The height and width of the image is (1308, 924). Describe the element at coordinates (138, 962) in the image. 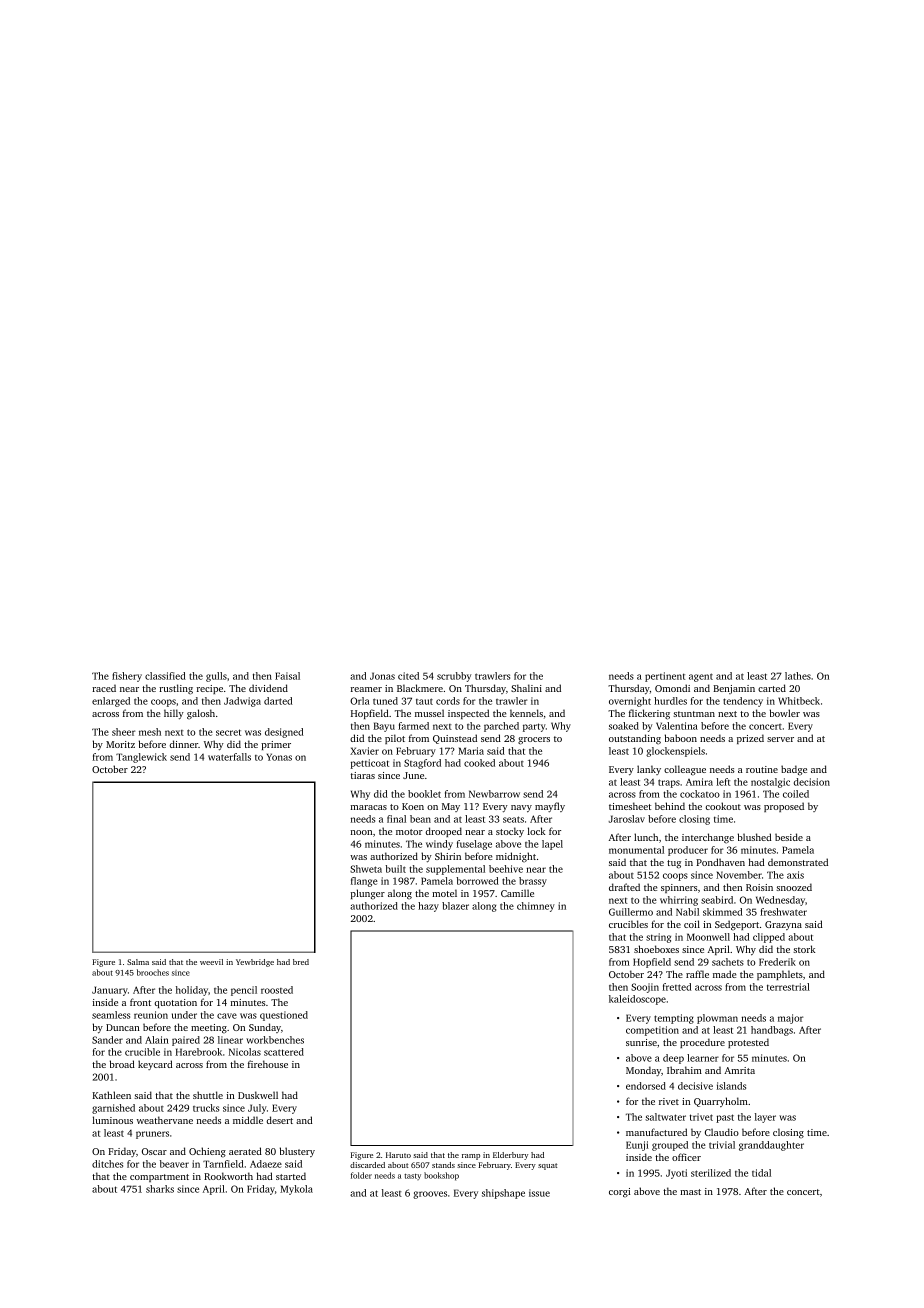

I see `Salma` at that location.
